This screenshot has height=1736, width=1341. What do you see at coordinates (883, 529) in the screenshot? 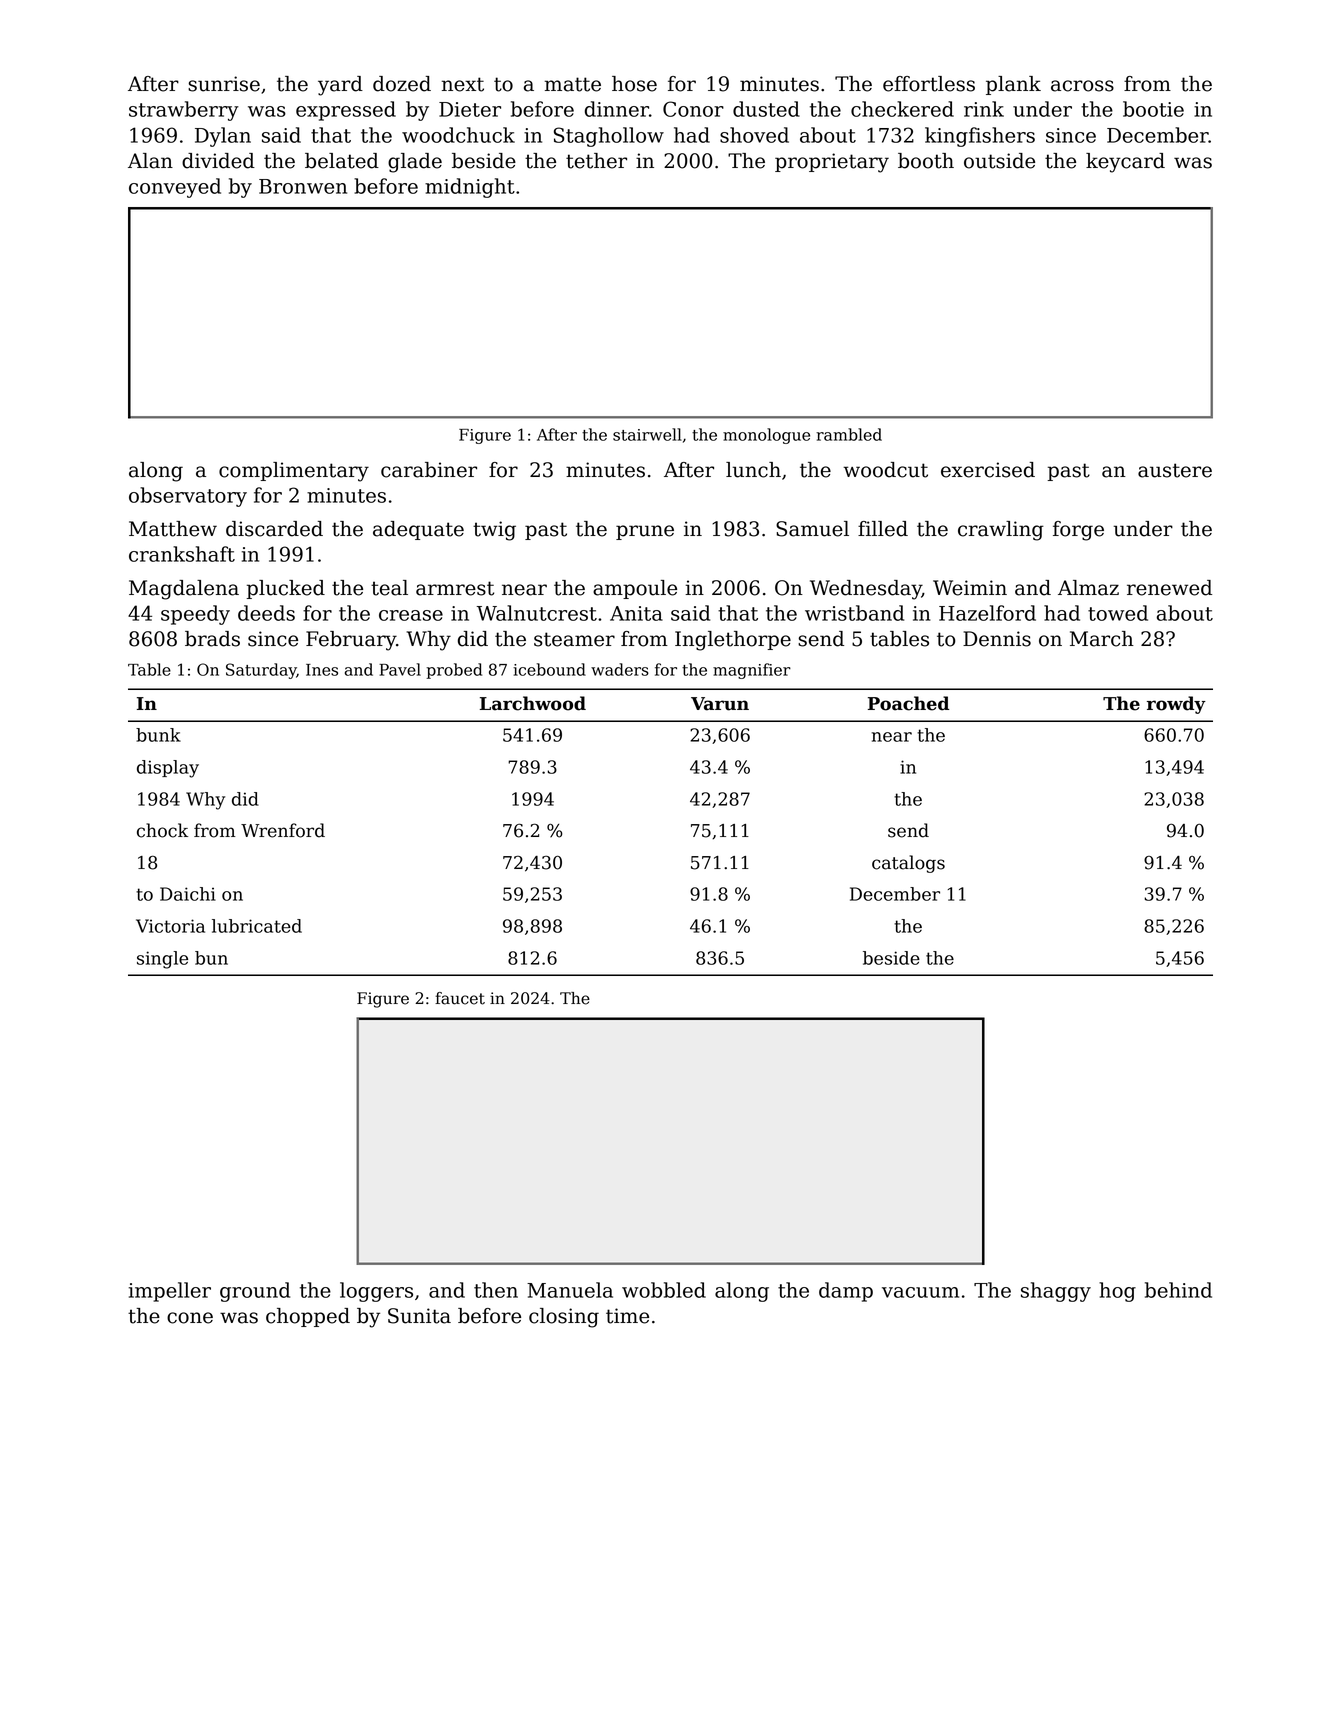
I see `filled` at bounding box center [883, 529].
